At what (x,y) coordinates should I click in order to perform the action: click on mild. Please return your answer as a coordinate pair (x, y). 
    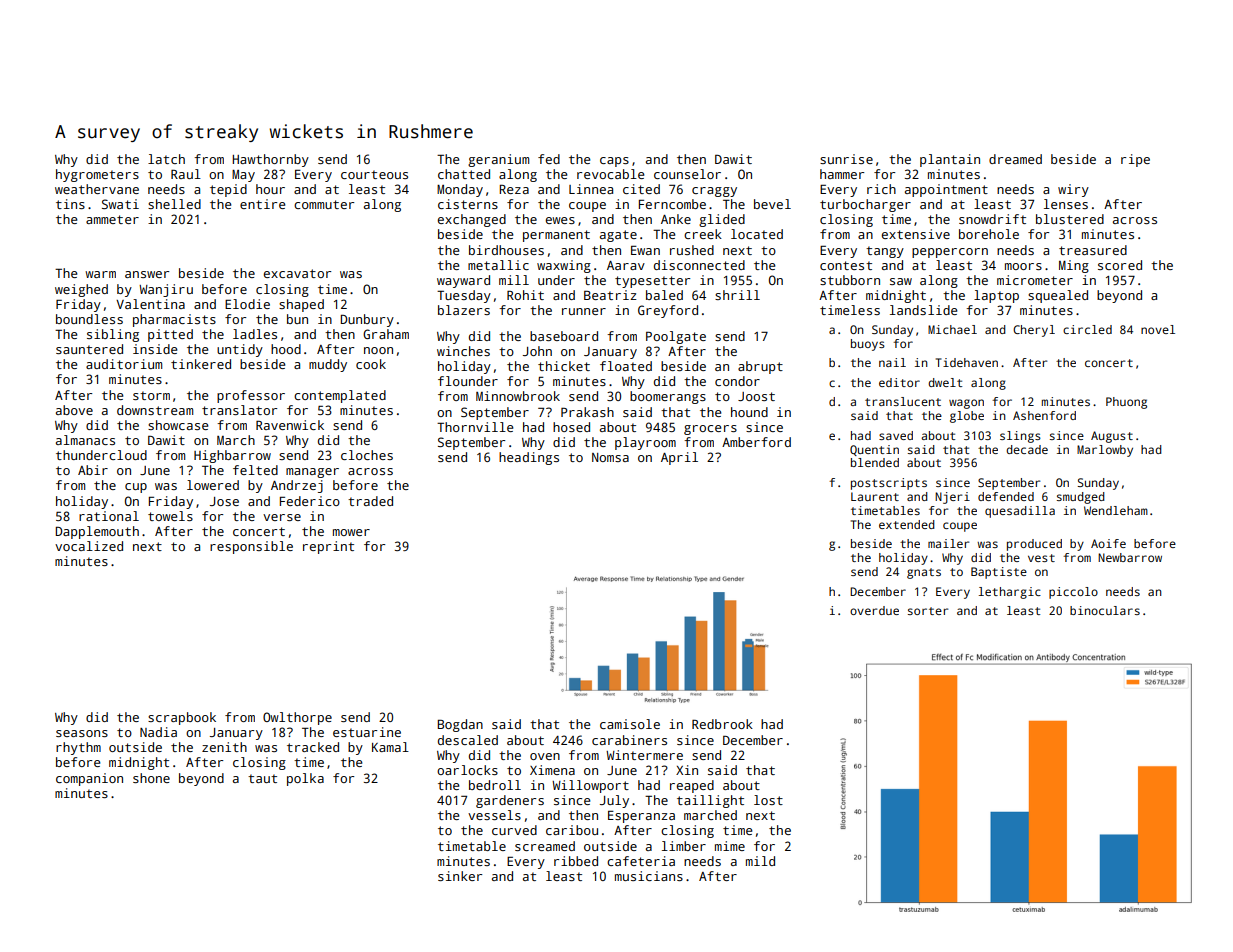
    Looking at the image, I should click on (760, 861).
